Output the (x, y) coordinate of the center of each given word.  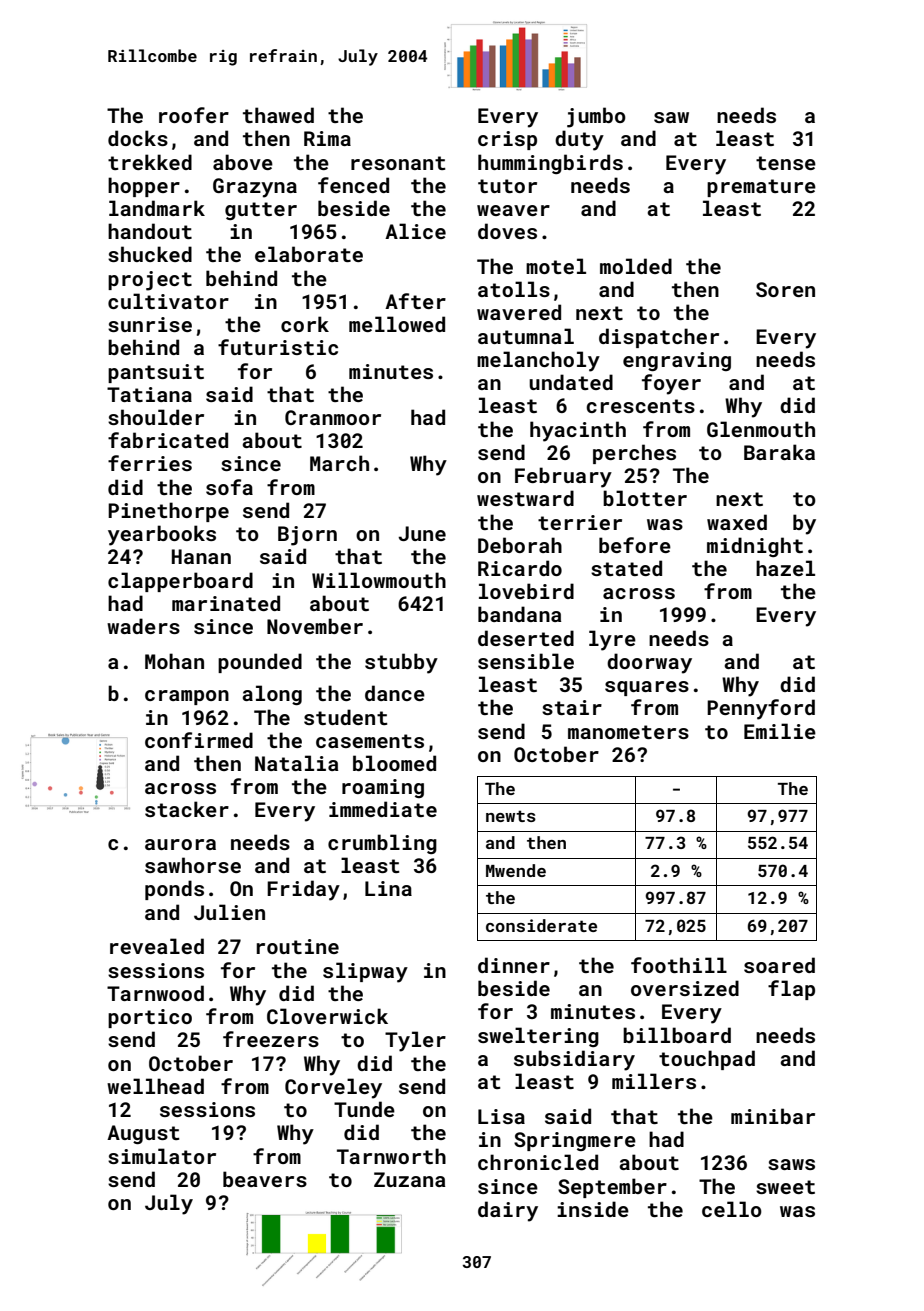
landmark (157, 208)
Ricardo (520, 568)
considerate (541, 925)
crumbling (382, 844)
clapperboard (180, 582)
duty (579, 140)
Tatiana (149, 394)
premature (761, 188)
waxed (737, 522)
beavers (265, 1179)
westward (525, 498)
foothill (679, 965)
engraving (677, 361)
